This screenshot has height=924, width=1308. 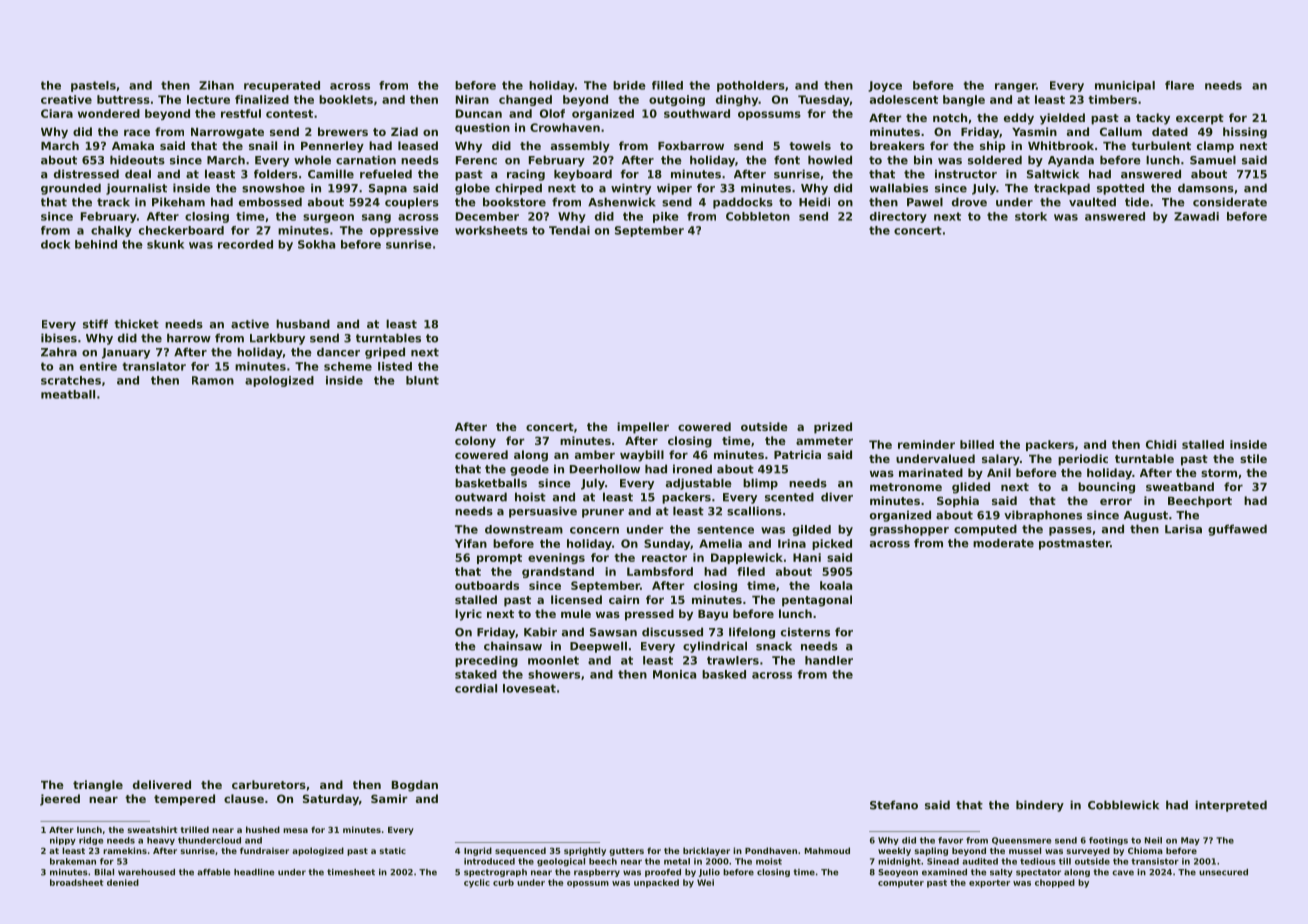 I want to click on storm, so click(x=1219, y=473).
